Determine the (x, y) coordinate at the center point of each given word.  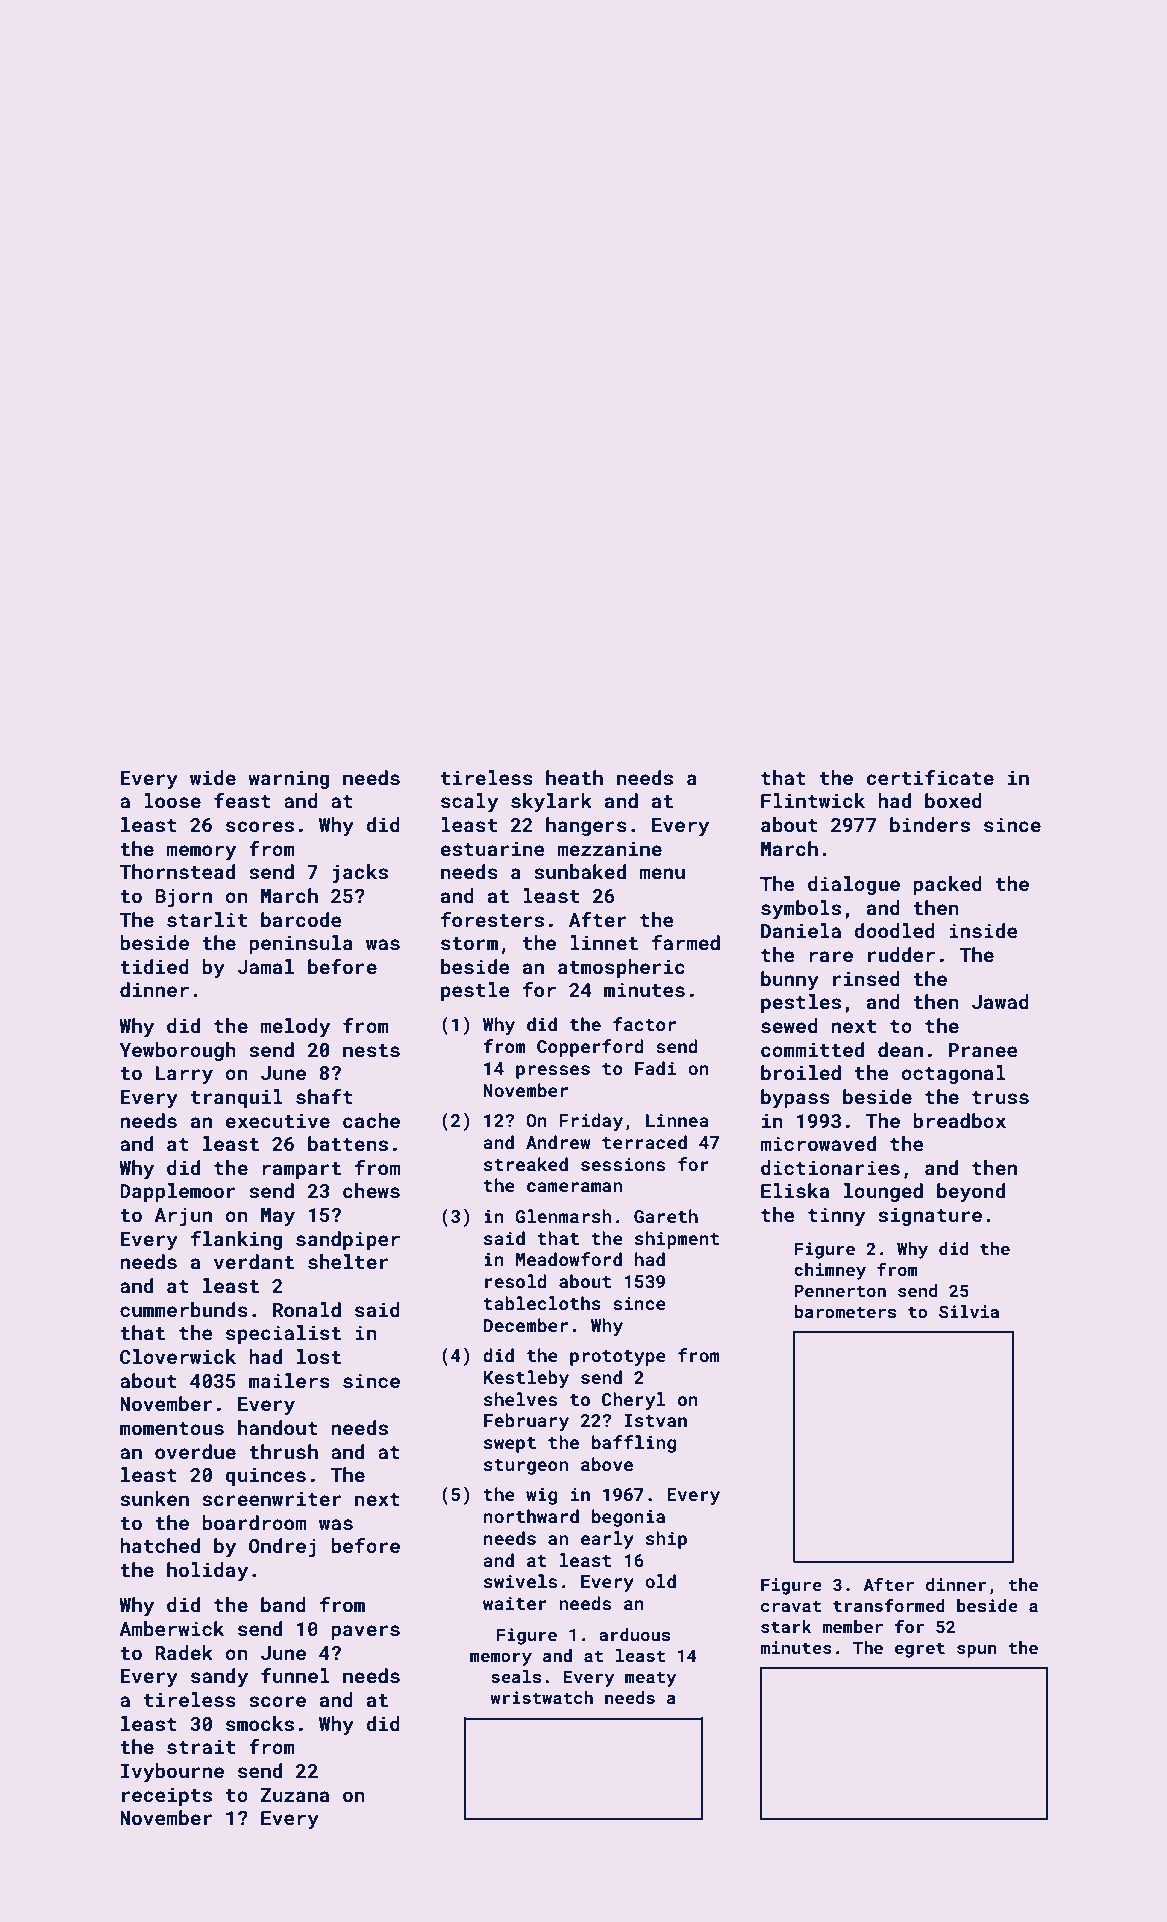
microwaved (818, 1143)
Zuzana (295, 1795)
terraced (644, 1142)
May (278, 1217)
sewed (789, 1025)
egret (920, 1650)
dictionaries (830, 1167)
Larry (184, 1075)
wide (213, 777)
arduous (634, 1634)
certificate (930, 777)
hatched (160, 1545)
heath (574, 777)
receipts (167, 1796)
